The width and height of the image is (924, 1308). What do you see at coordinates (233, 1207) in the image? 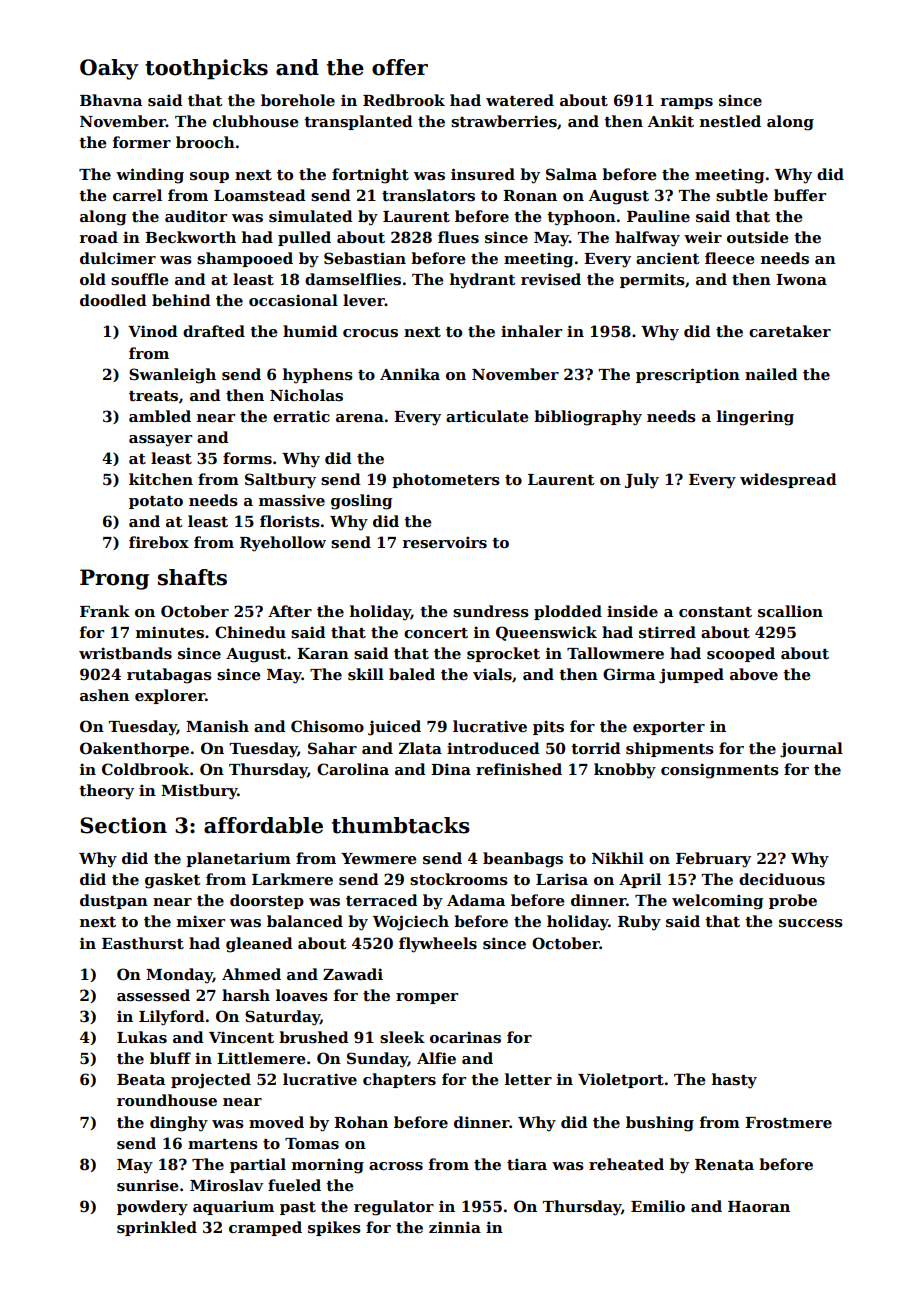
I see `aquarium` at bounding box center [233, 1207].
